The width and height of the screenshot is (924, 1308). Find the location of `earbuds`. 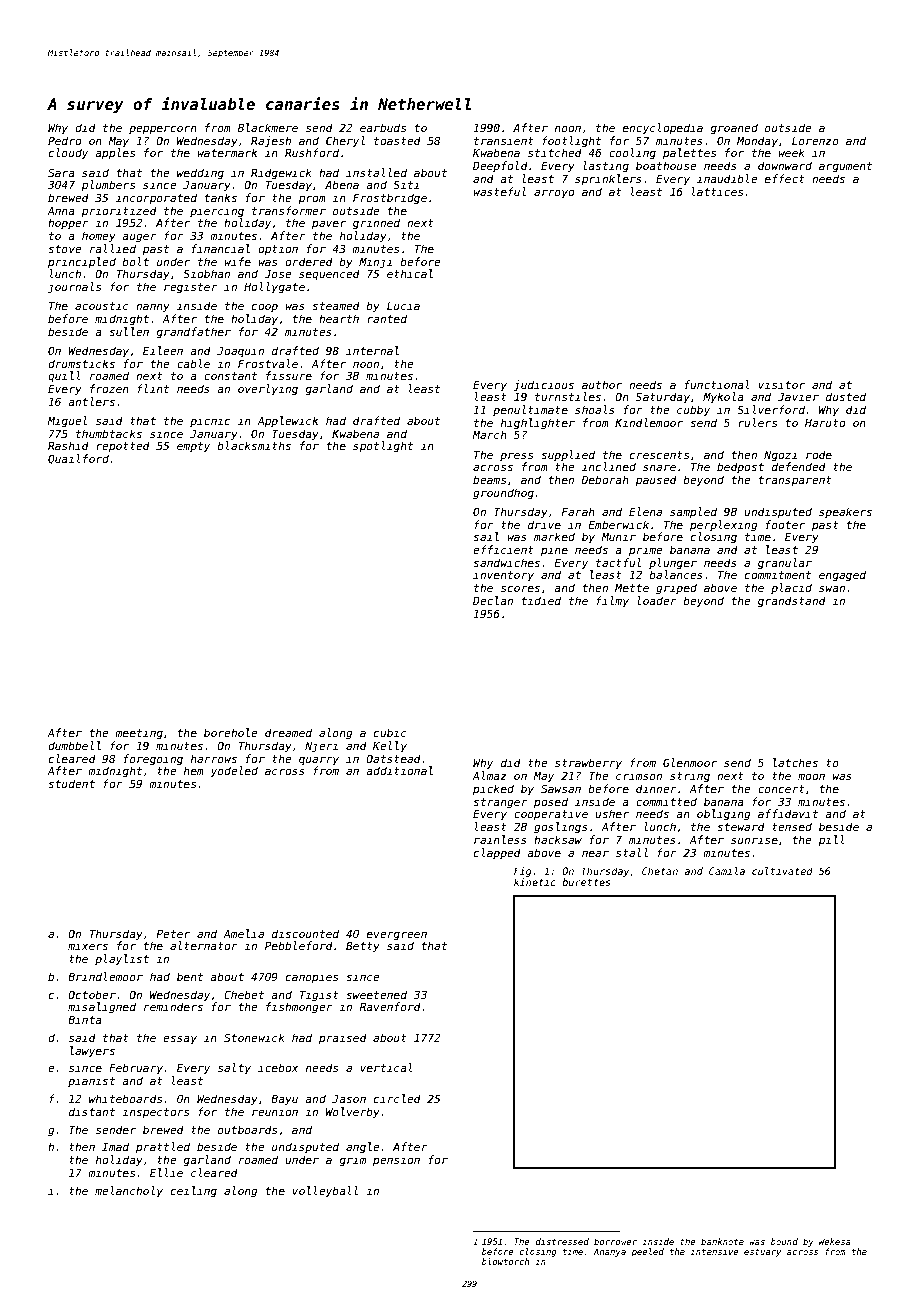

earbuds is located at coordinates (383, 127).
